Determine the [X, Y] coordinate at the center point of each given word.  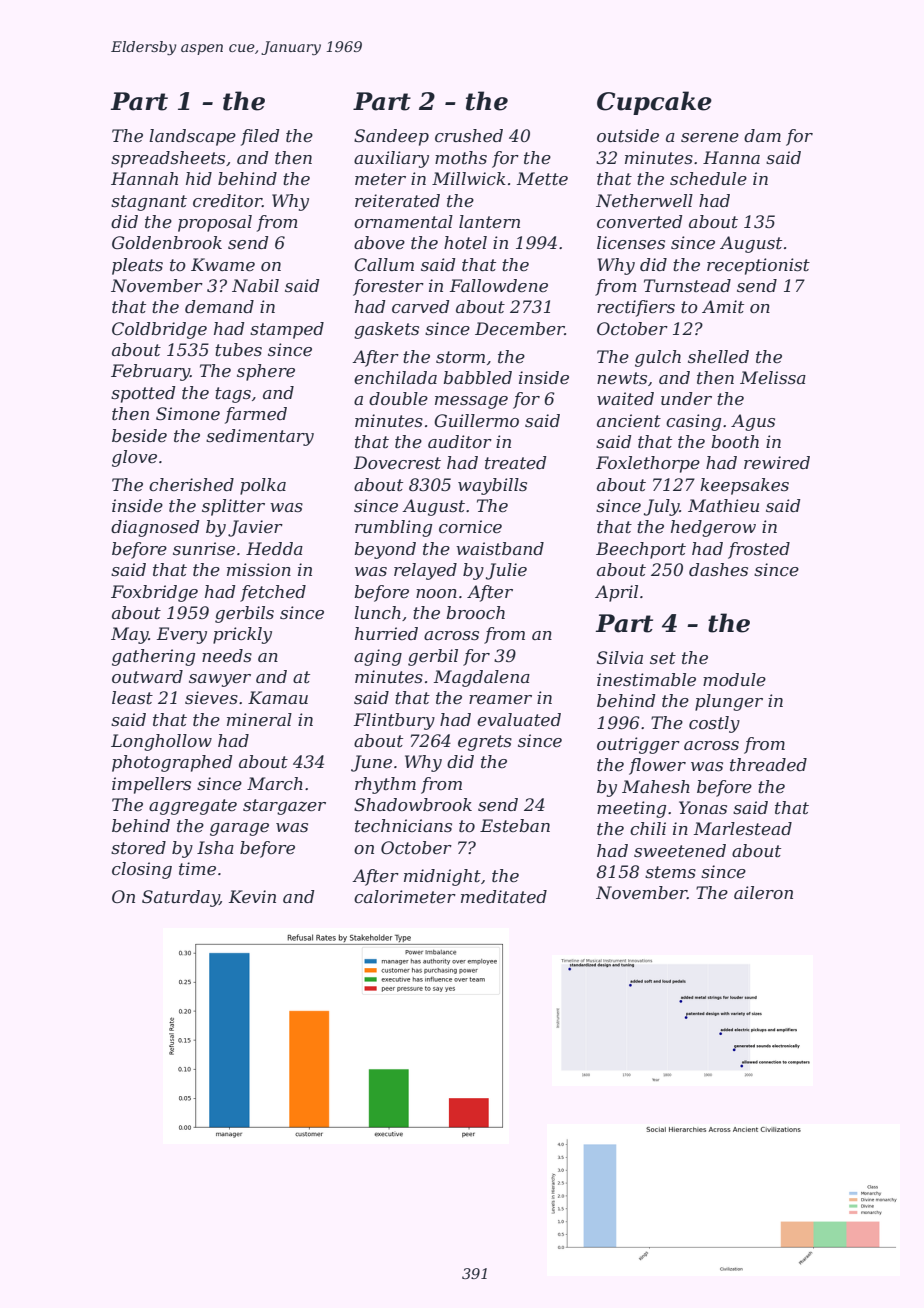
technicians [403, 825]
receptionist [758, 266]
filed [260, 137]
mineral [259, 719]
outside [628, 135]
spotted [143, 394]
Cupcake [654, 103]
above [379, 242]
